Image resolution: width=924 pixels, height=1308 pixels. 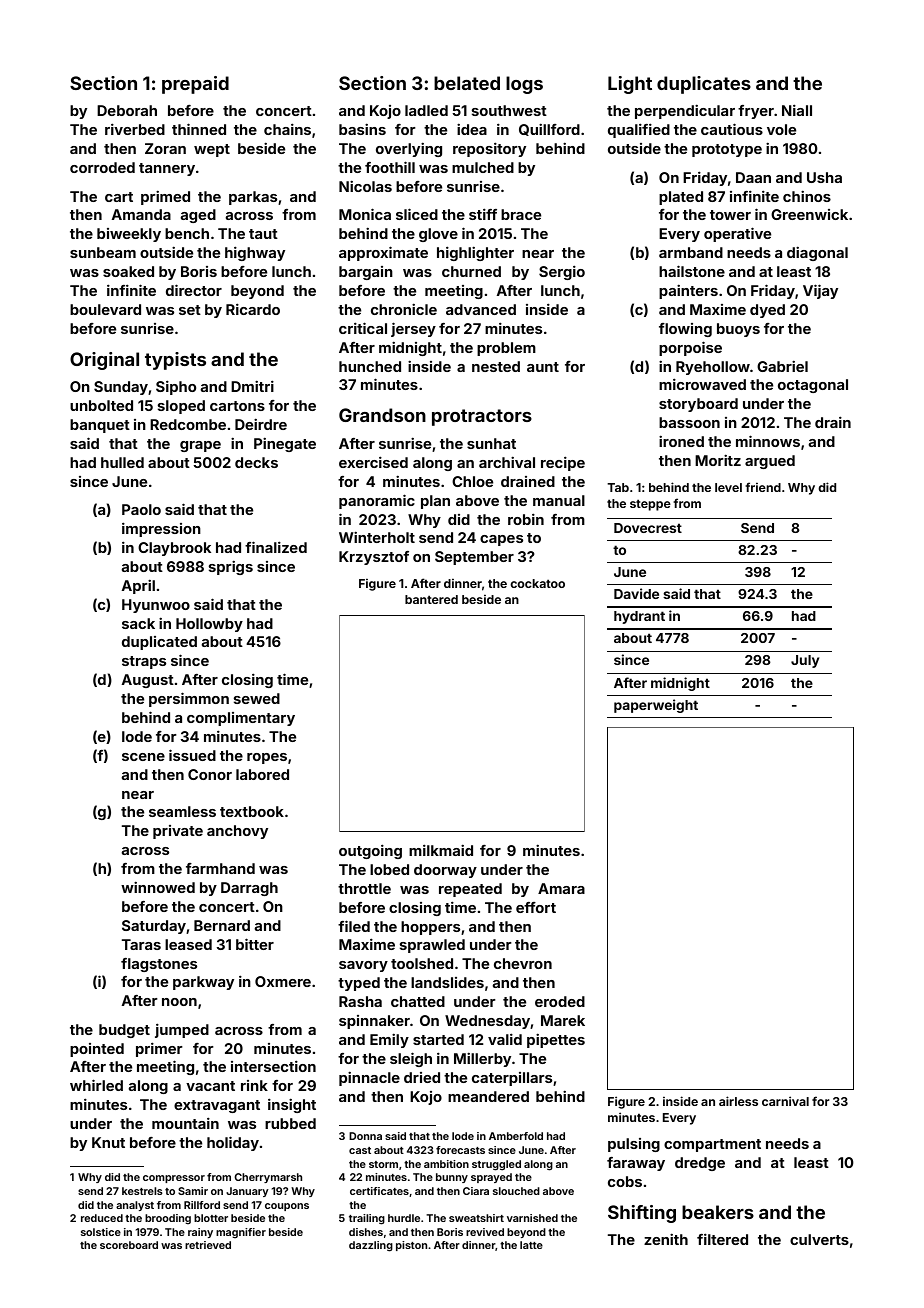 I want to click on zenith, so click(x=666, y=1239).
